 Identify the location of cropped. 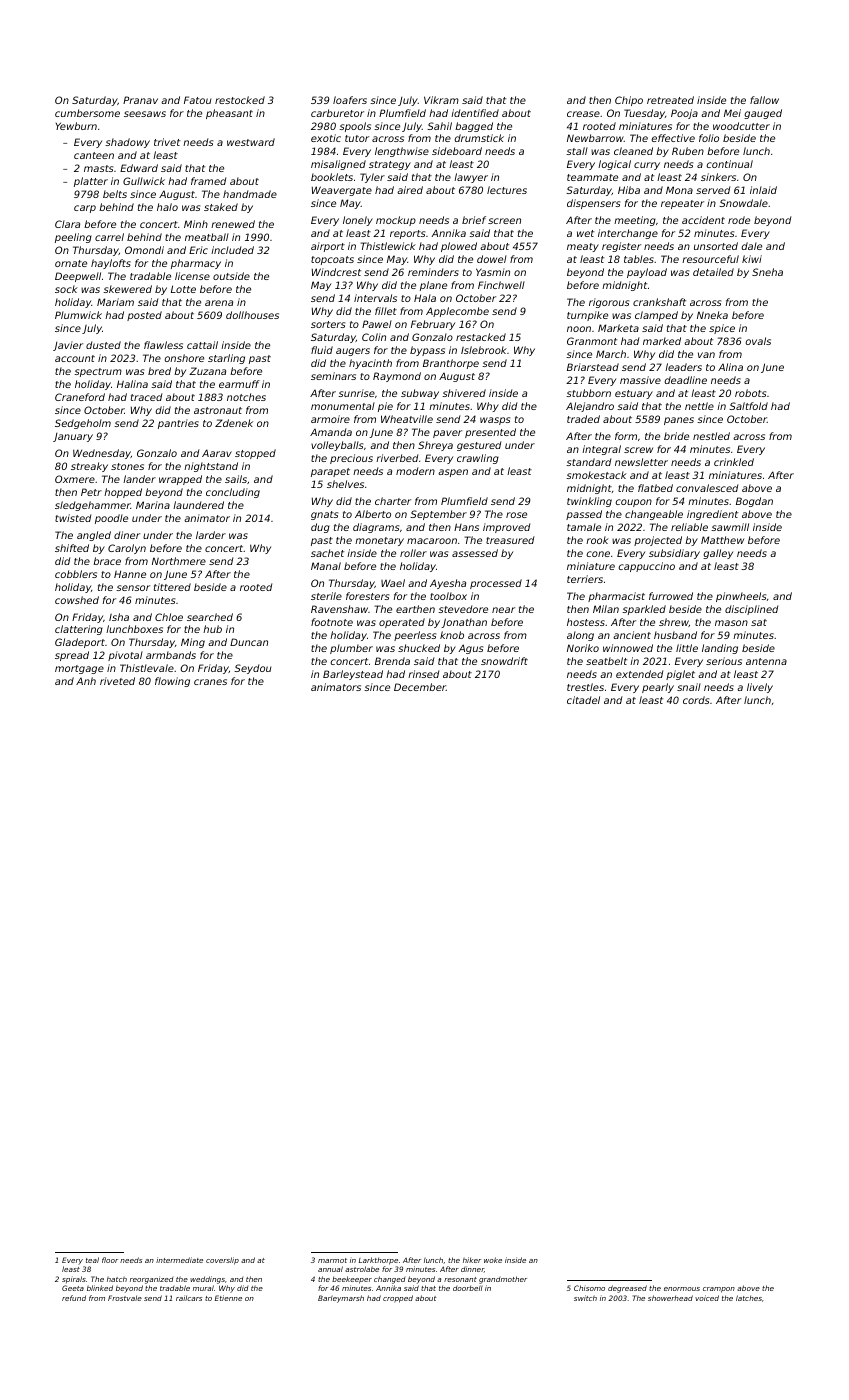
(398, 1299).
